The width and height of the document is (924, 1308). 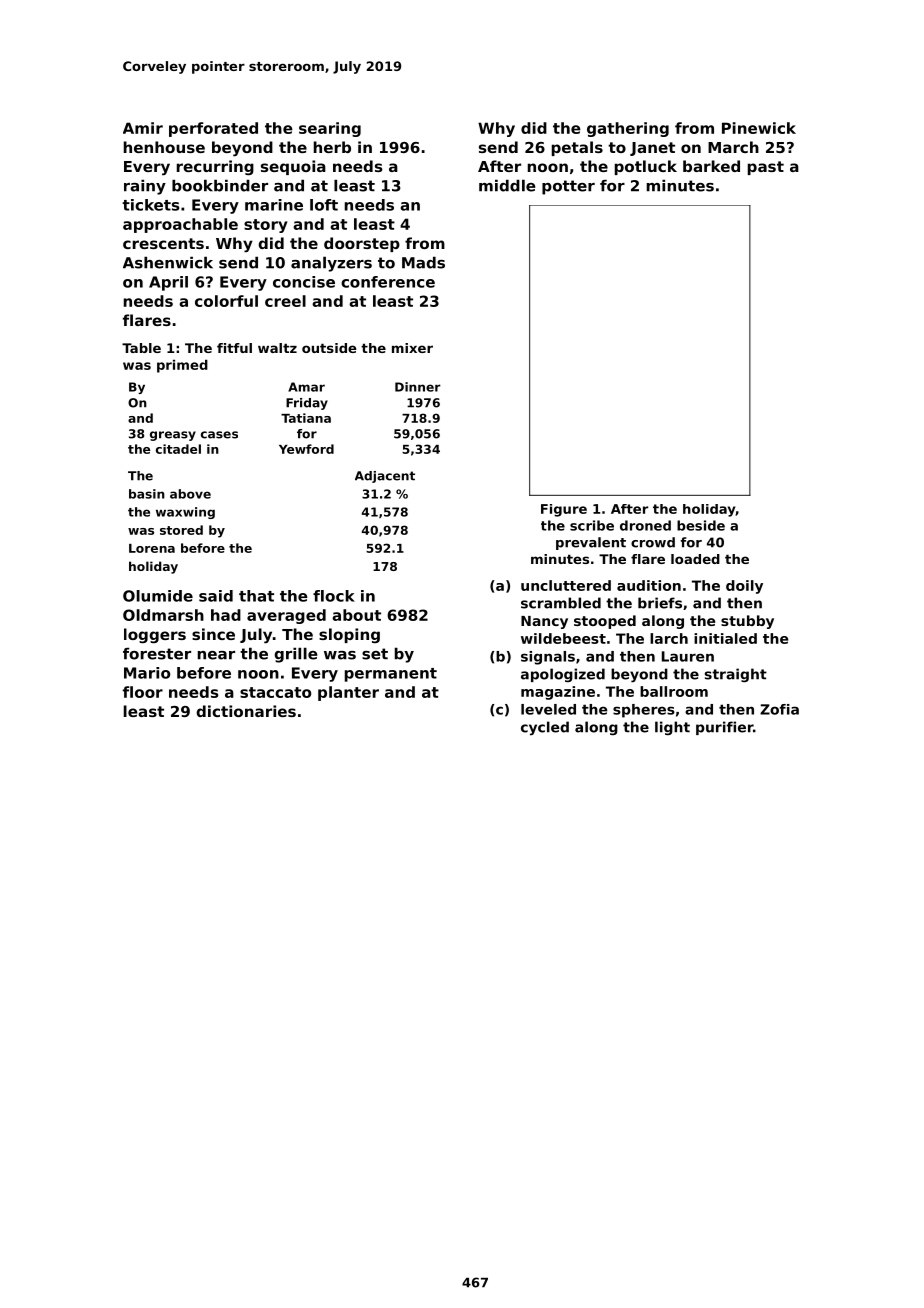 What do you see at coordinates (163, 243) in the document?
I see `crescents` at bounding box center [163, 243].
